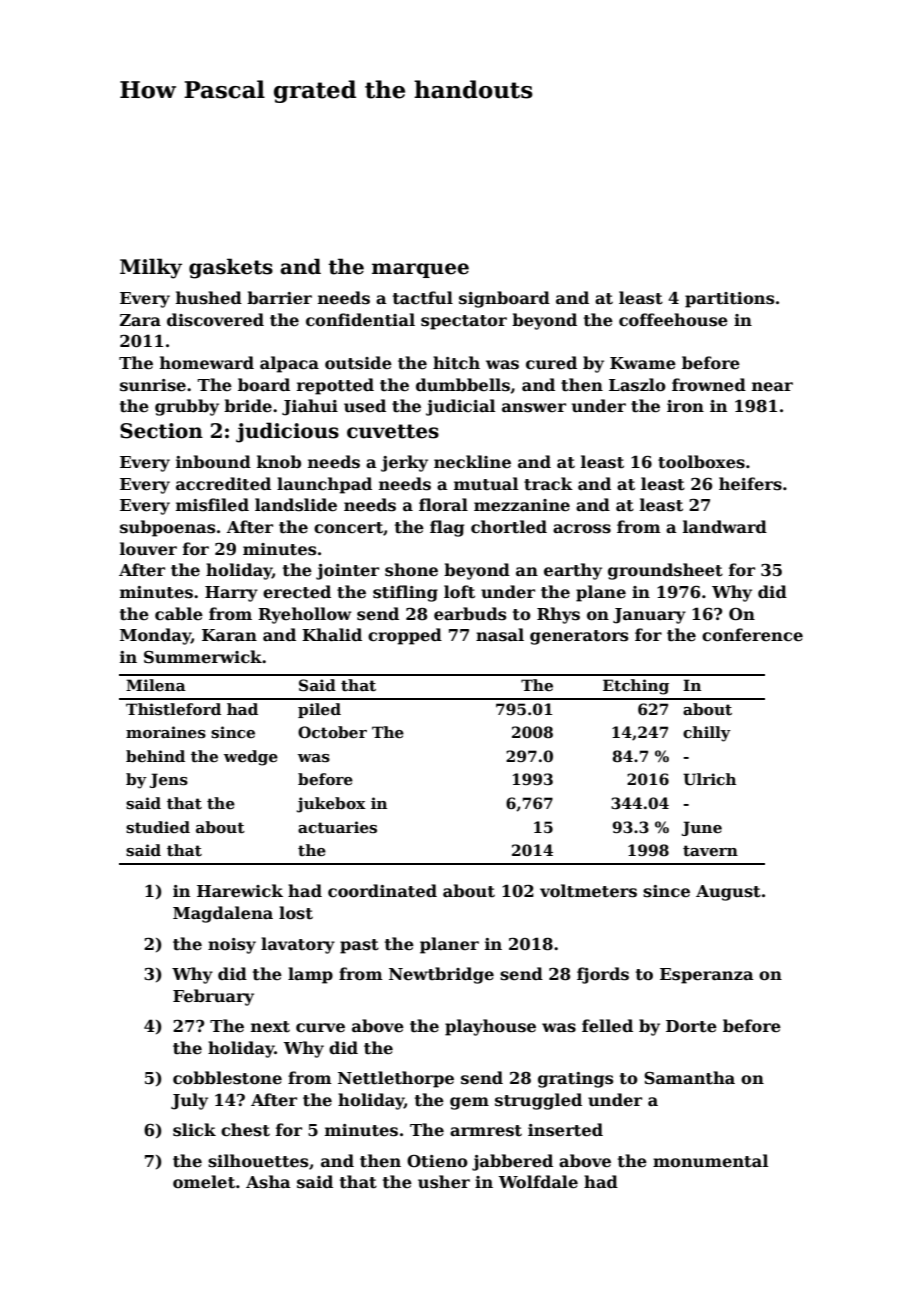  I want to click on partitions, so click(729, 300).
